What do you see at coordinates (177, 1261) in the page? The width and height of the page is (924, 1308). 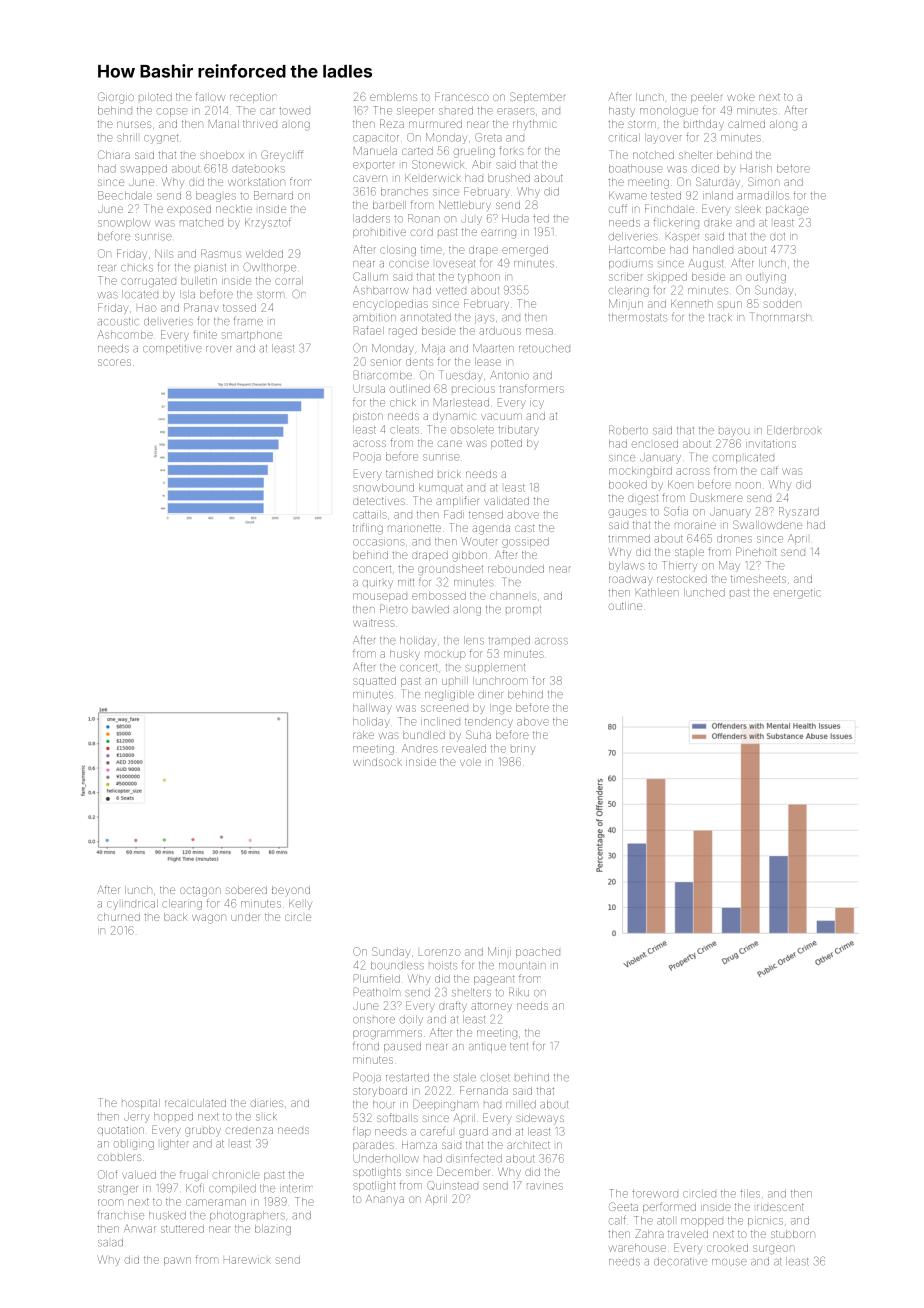 I see `pawn` at bounding box center [177, 1261].
